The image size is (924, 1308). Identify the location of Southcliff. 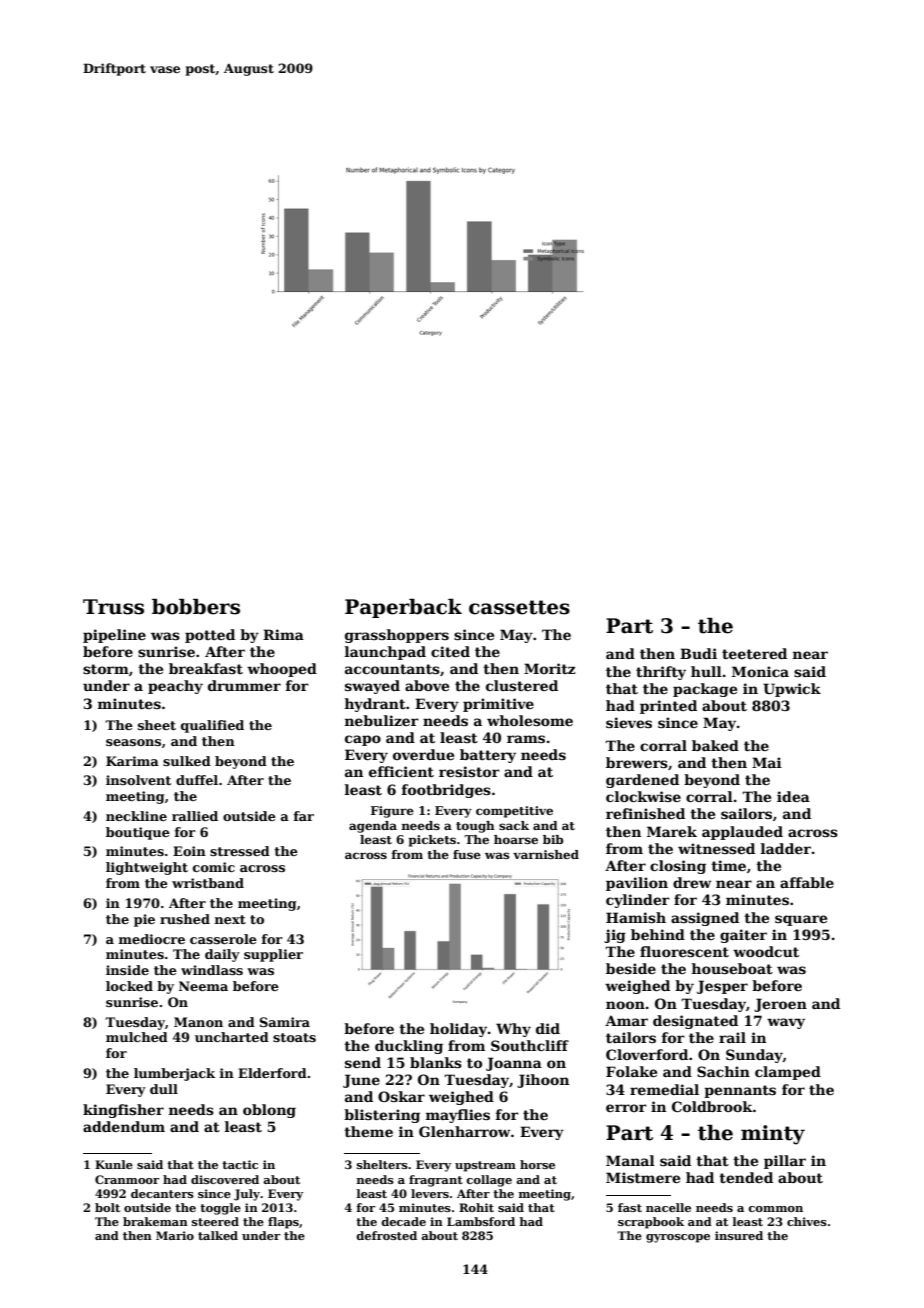
(530, 1045).
